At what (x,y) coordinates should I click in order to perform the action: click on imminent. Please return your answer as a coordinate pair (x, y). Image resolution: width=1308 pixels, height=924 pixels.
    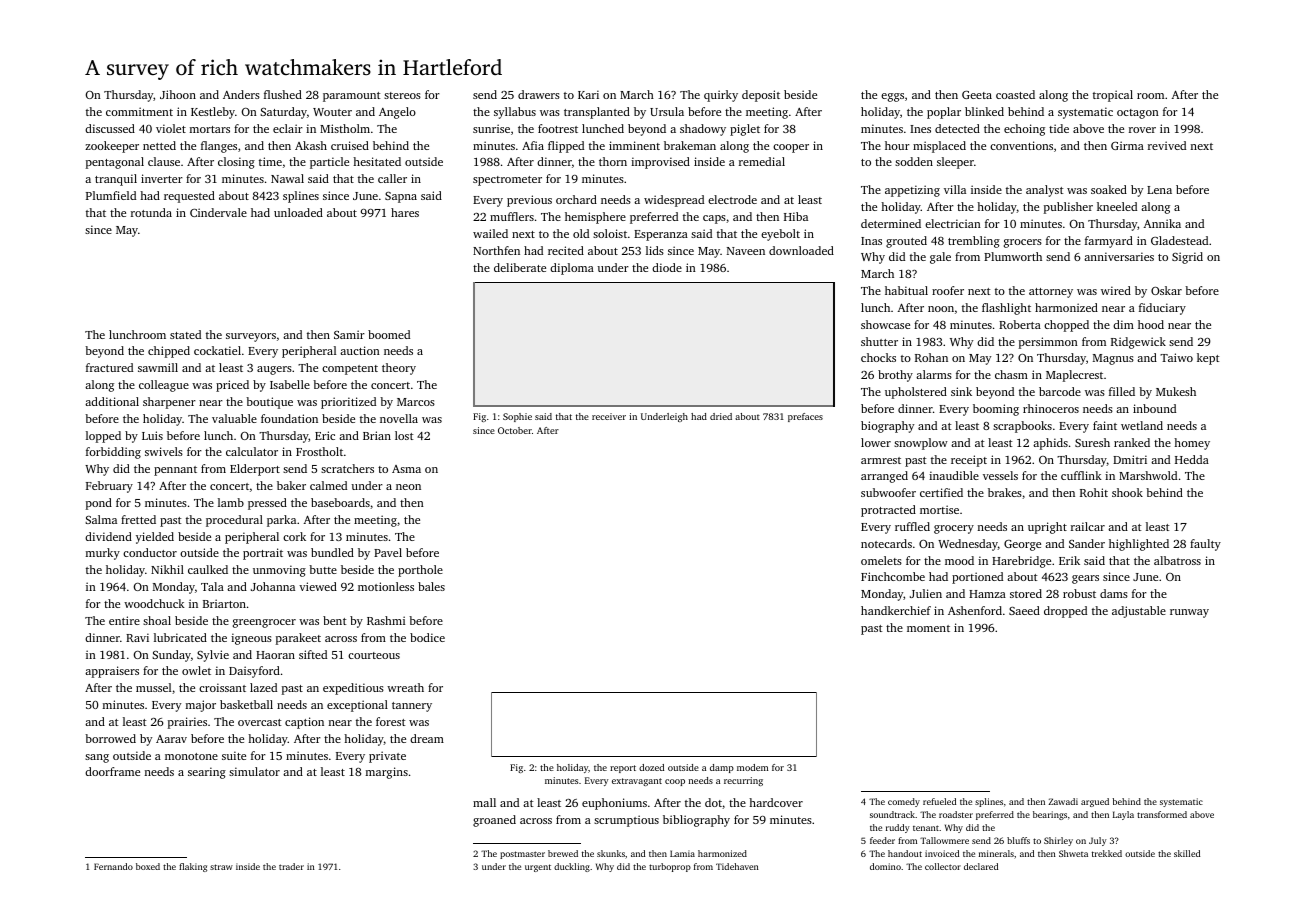
    Looking at the image, I should click on (634, 145).
